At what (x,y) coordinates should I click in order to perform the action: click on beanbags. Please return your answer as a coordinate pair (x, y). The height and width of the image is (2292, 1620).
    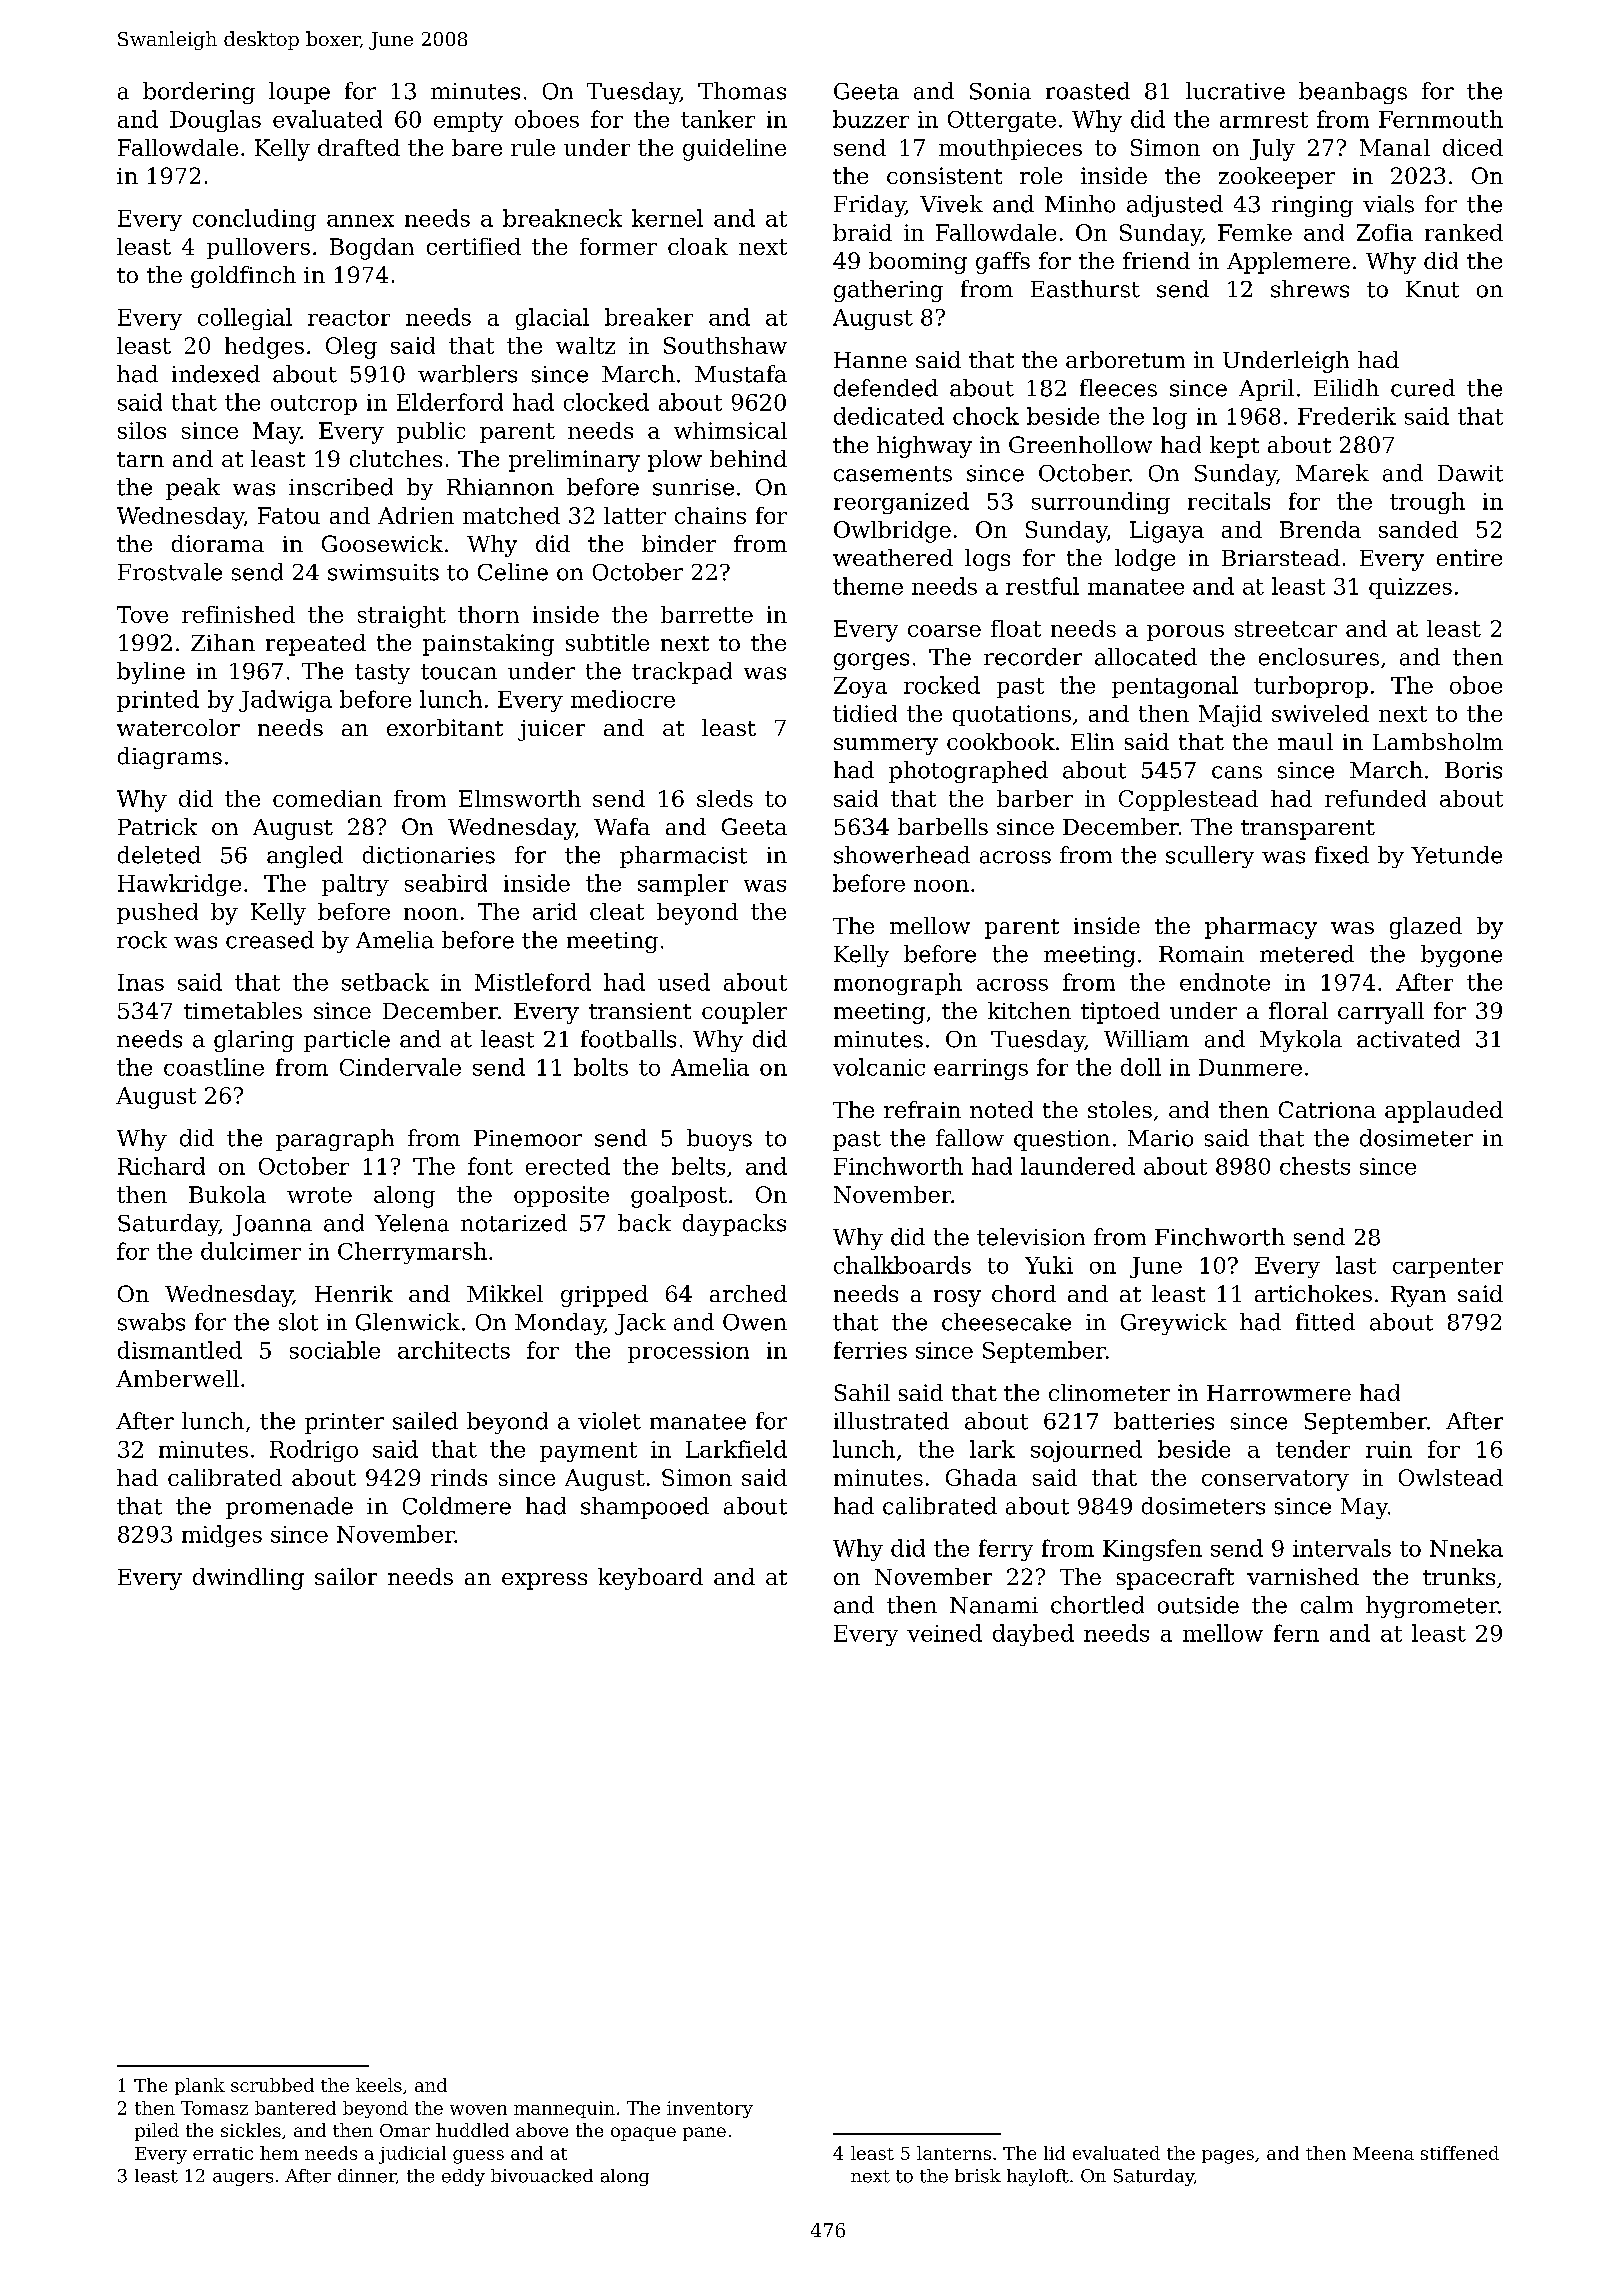
    Looking at the image, I should click on (1353, 93).
